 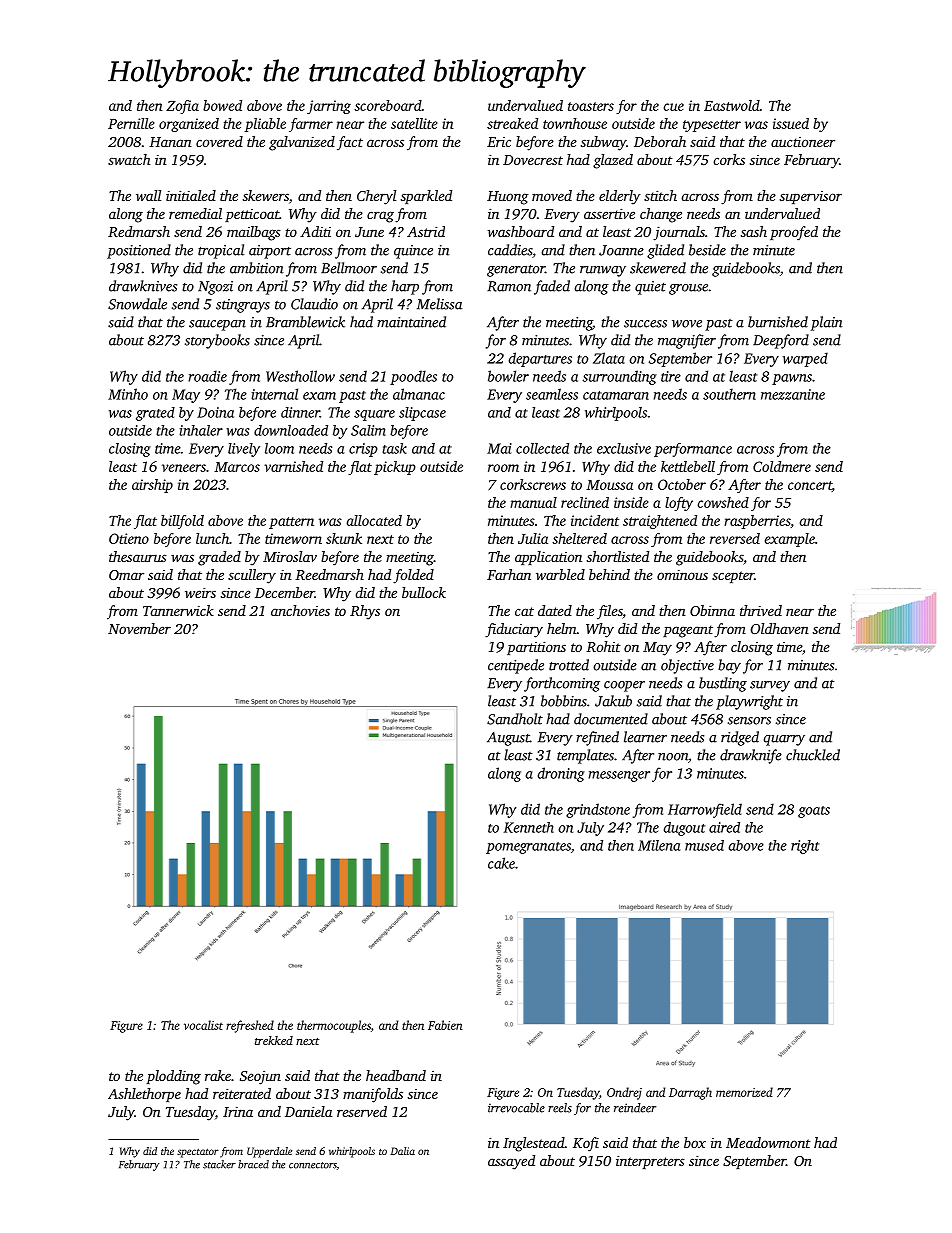 I want to click on Tannerwick, so click(x=178, y=610).
